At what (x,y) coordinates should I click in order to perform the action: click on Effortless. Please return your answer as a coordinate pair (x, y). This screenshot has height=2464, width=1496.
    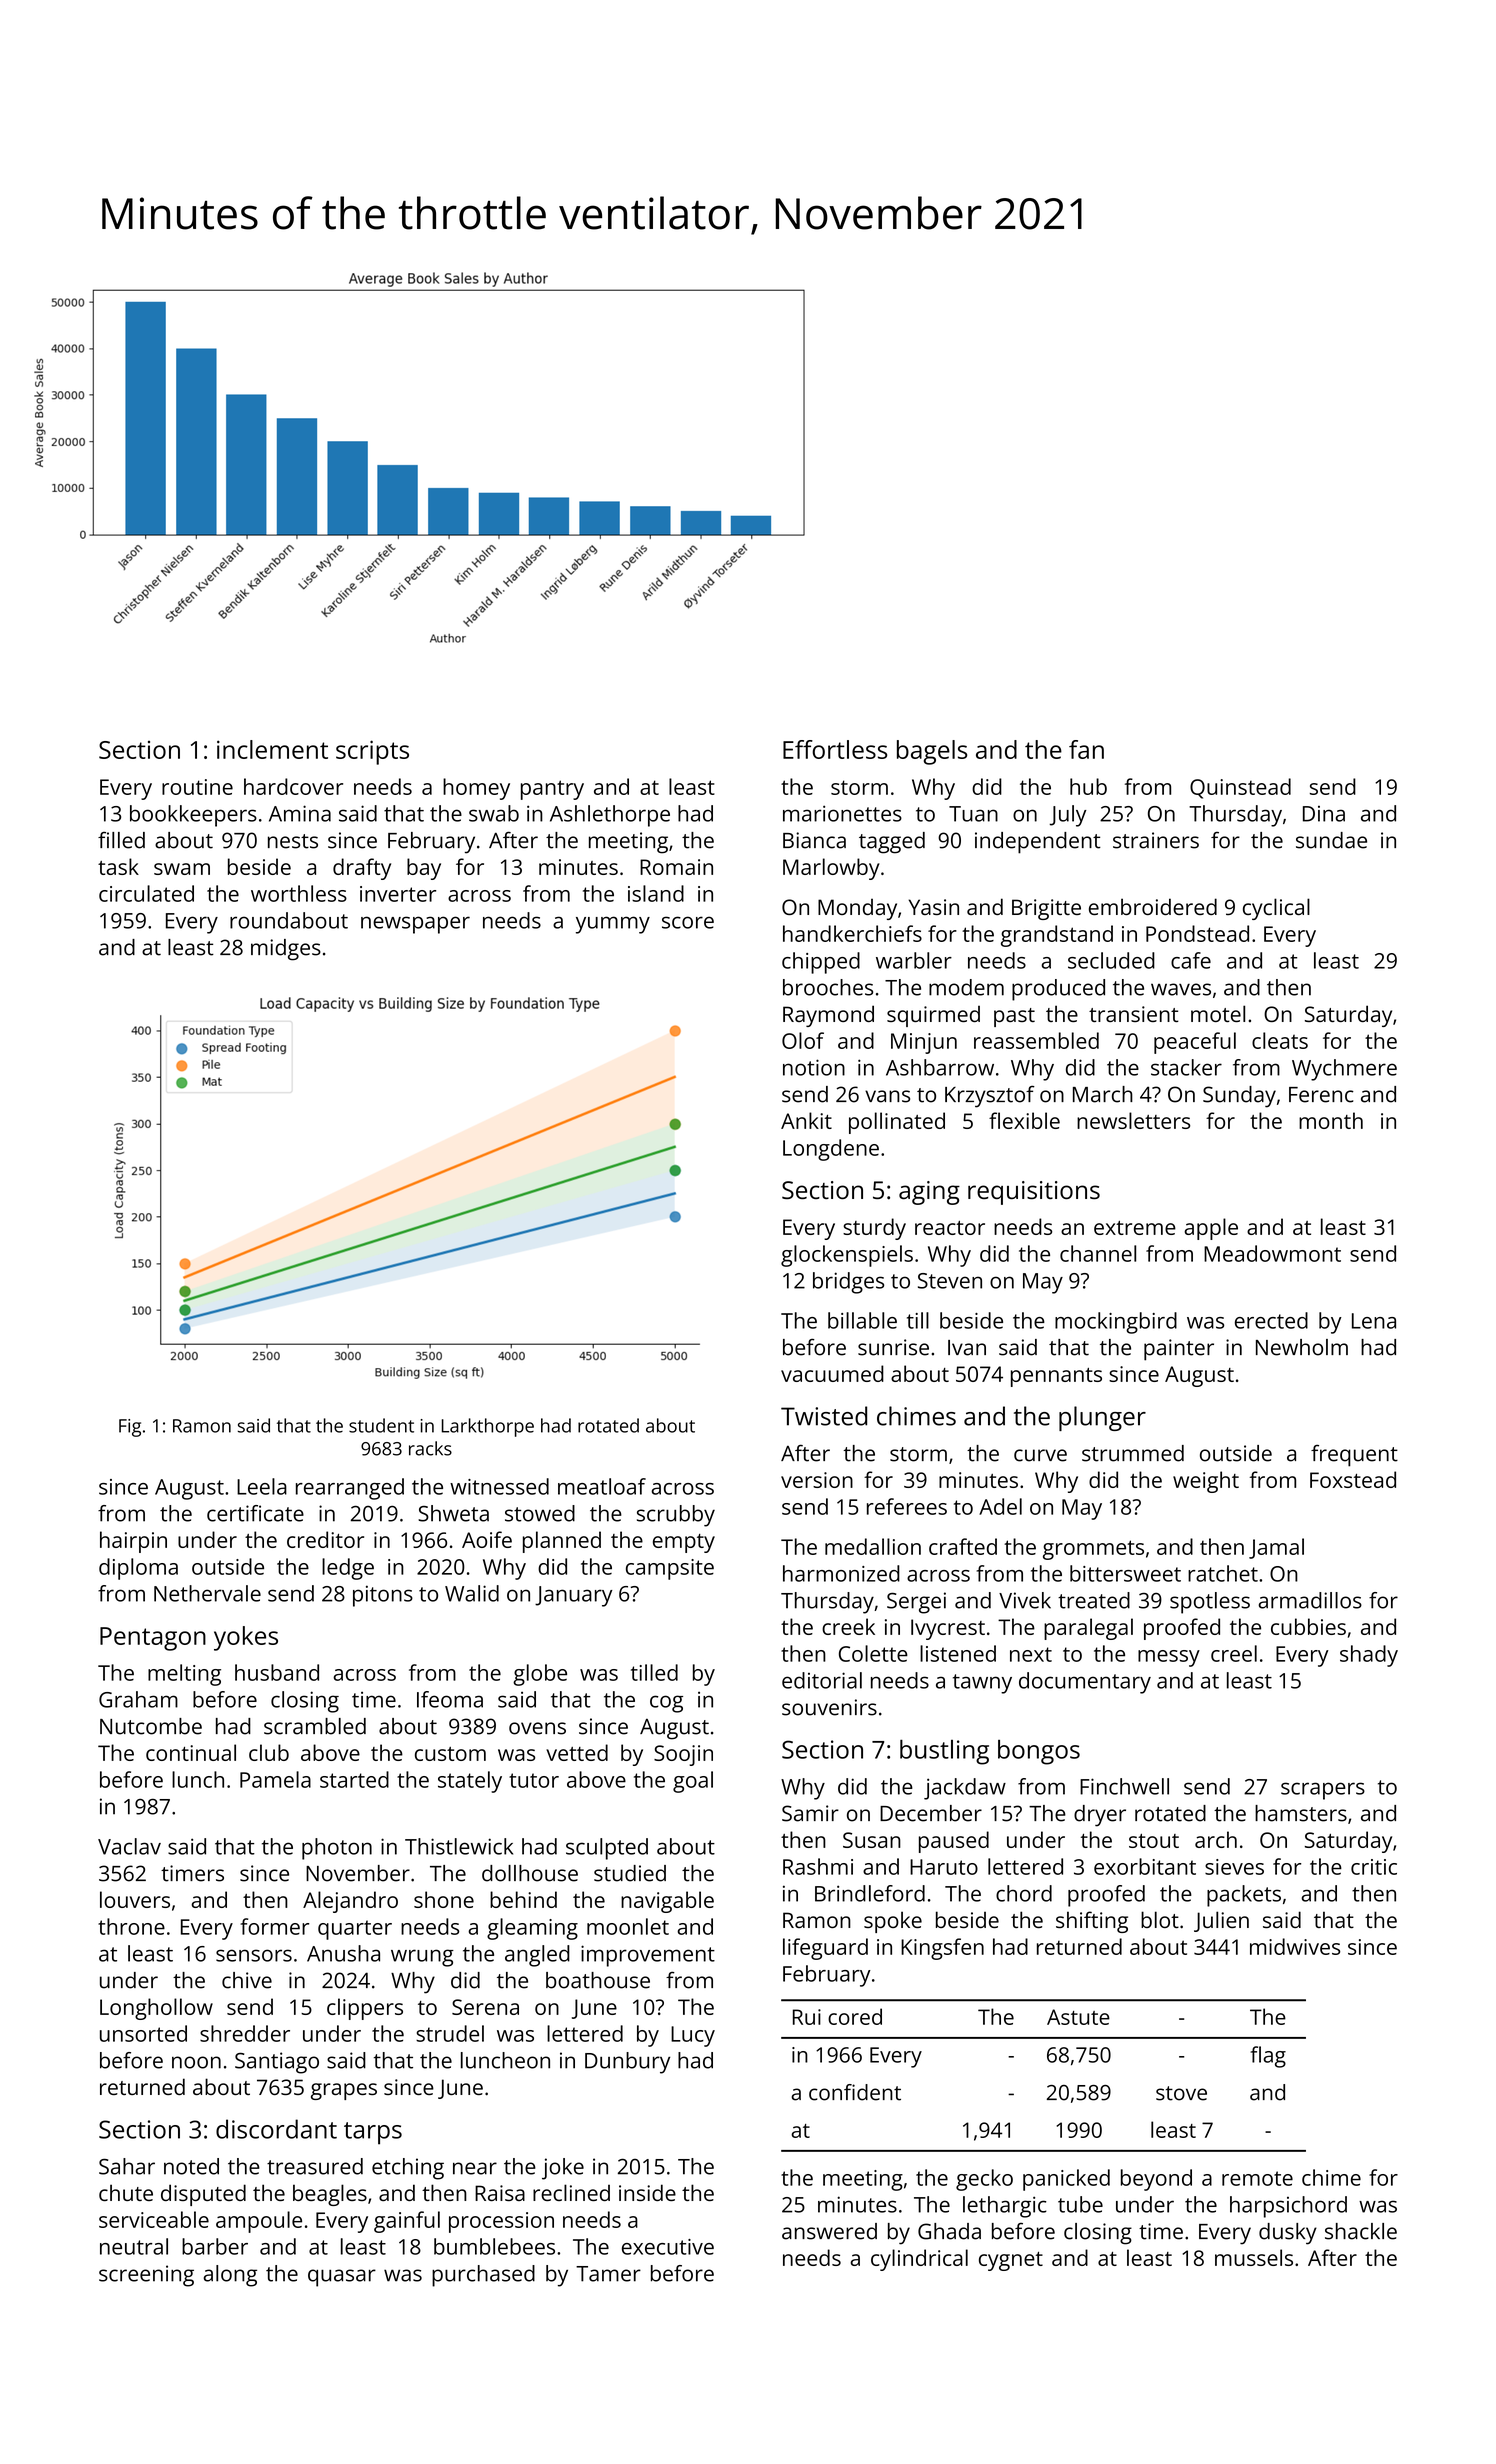
    Looking at the image, I should click on (835, 749).
